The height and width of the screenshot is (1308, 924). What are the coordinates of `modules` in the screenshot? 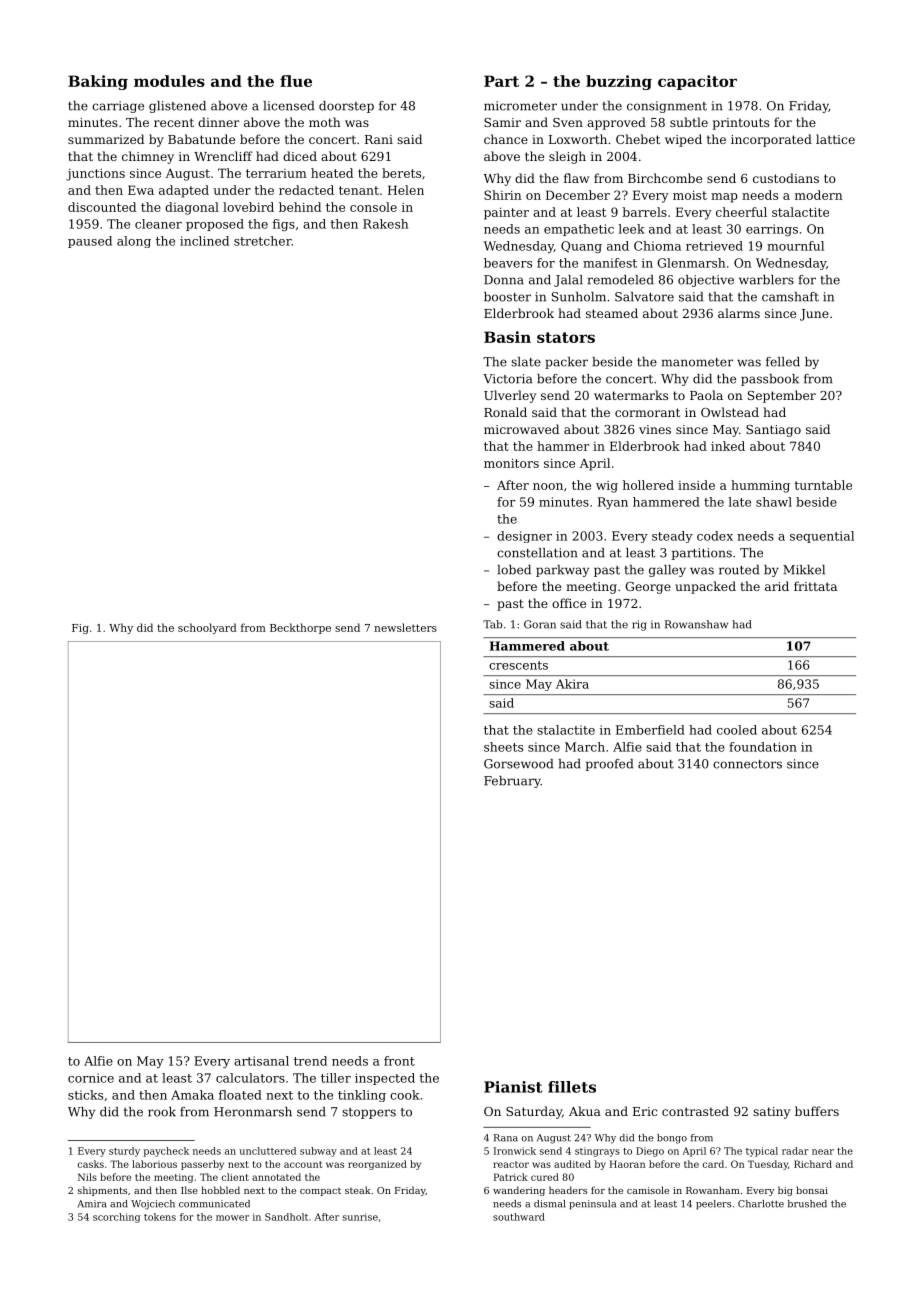 It's located at (169, 81).
